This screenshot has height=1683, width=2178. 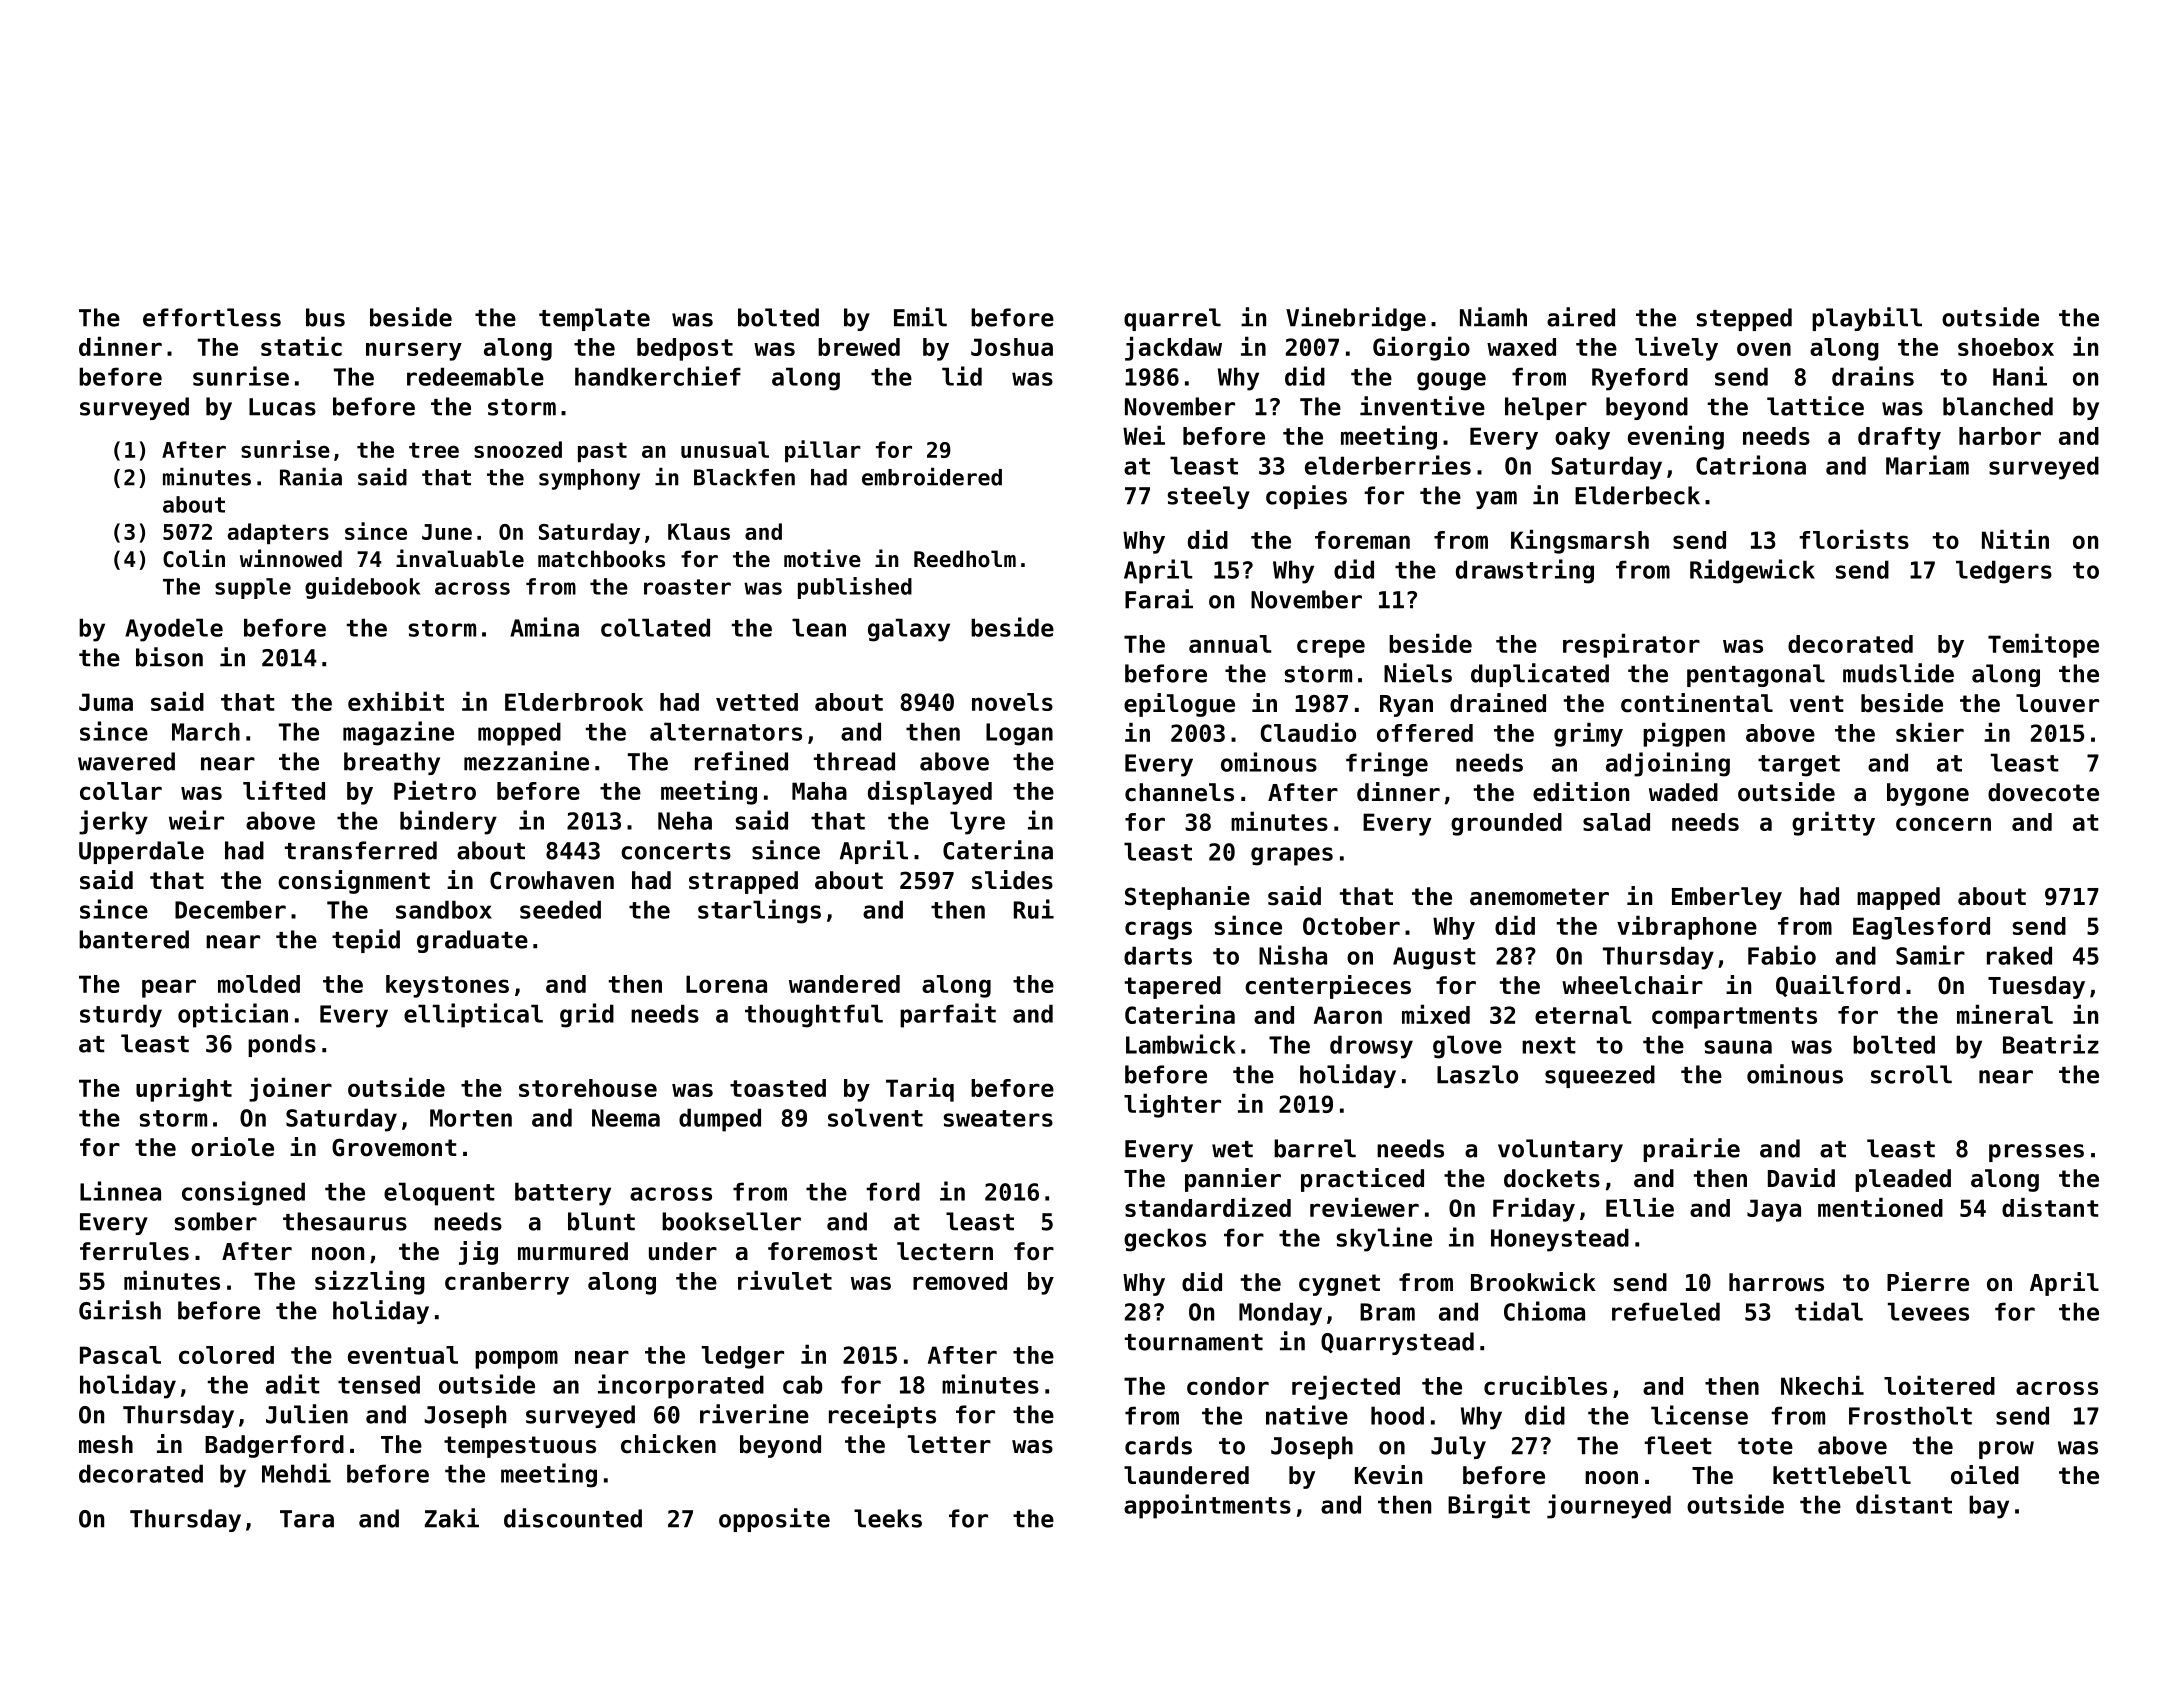 I want to click on jig, so click(x=478, y=1253).
